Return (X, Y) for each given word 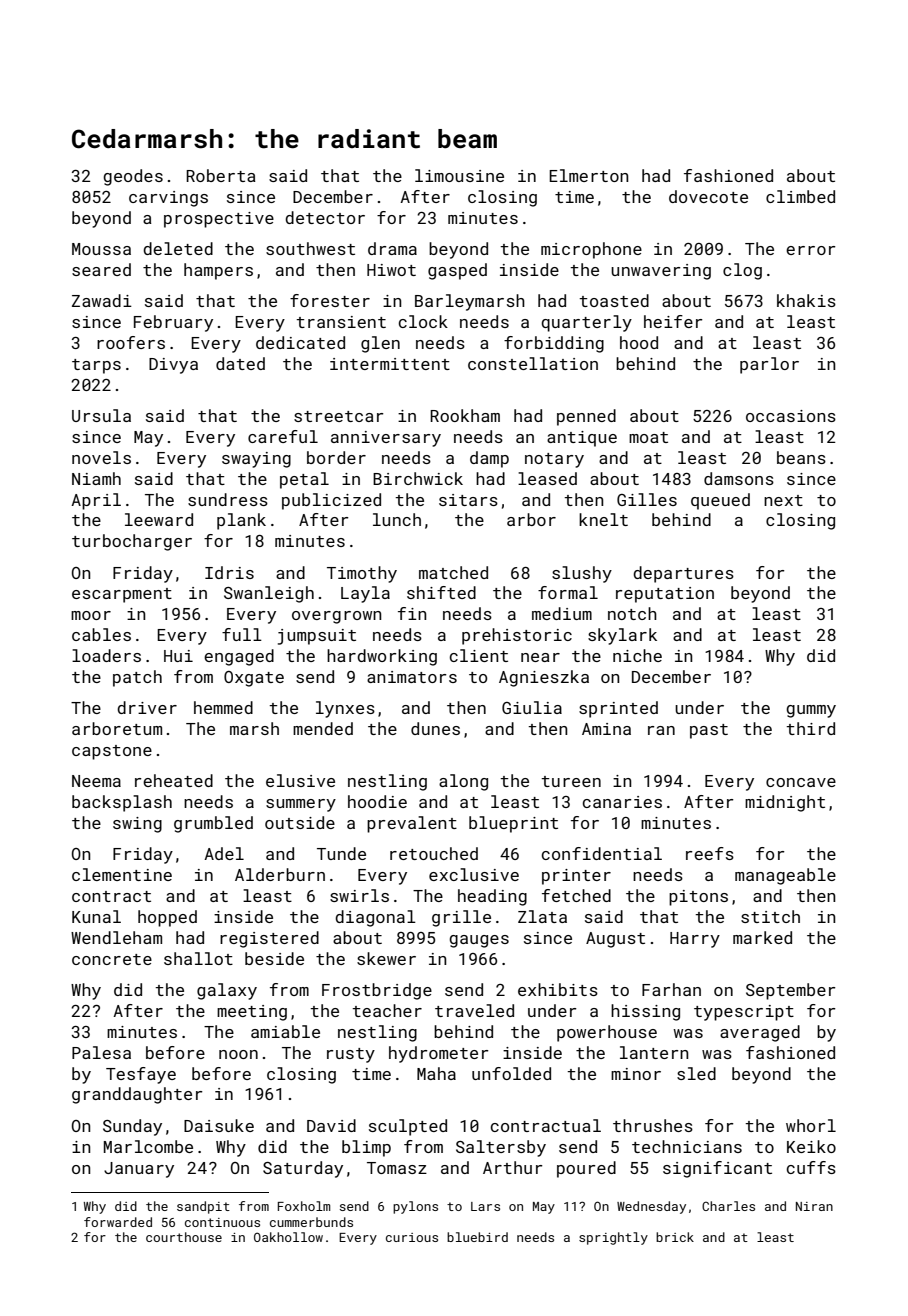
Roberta (221, 175)
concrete (112, 959)
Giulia (532, 707)
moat (648, 437)
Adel (224, 853)
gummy (811, 711)
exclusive (474, 874)
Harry (695, 940)
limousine (459, 175)
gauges (479, 941)
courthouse (184, 1237)
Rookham (465, 415)
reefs (710, 853)
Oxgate (254, 679)
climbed (800, 196)
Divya (173, 366)
